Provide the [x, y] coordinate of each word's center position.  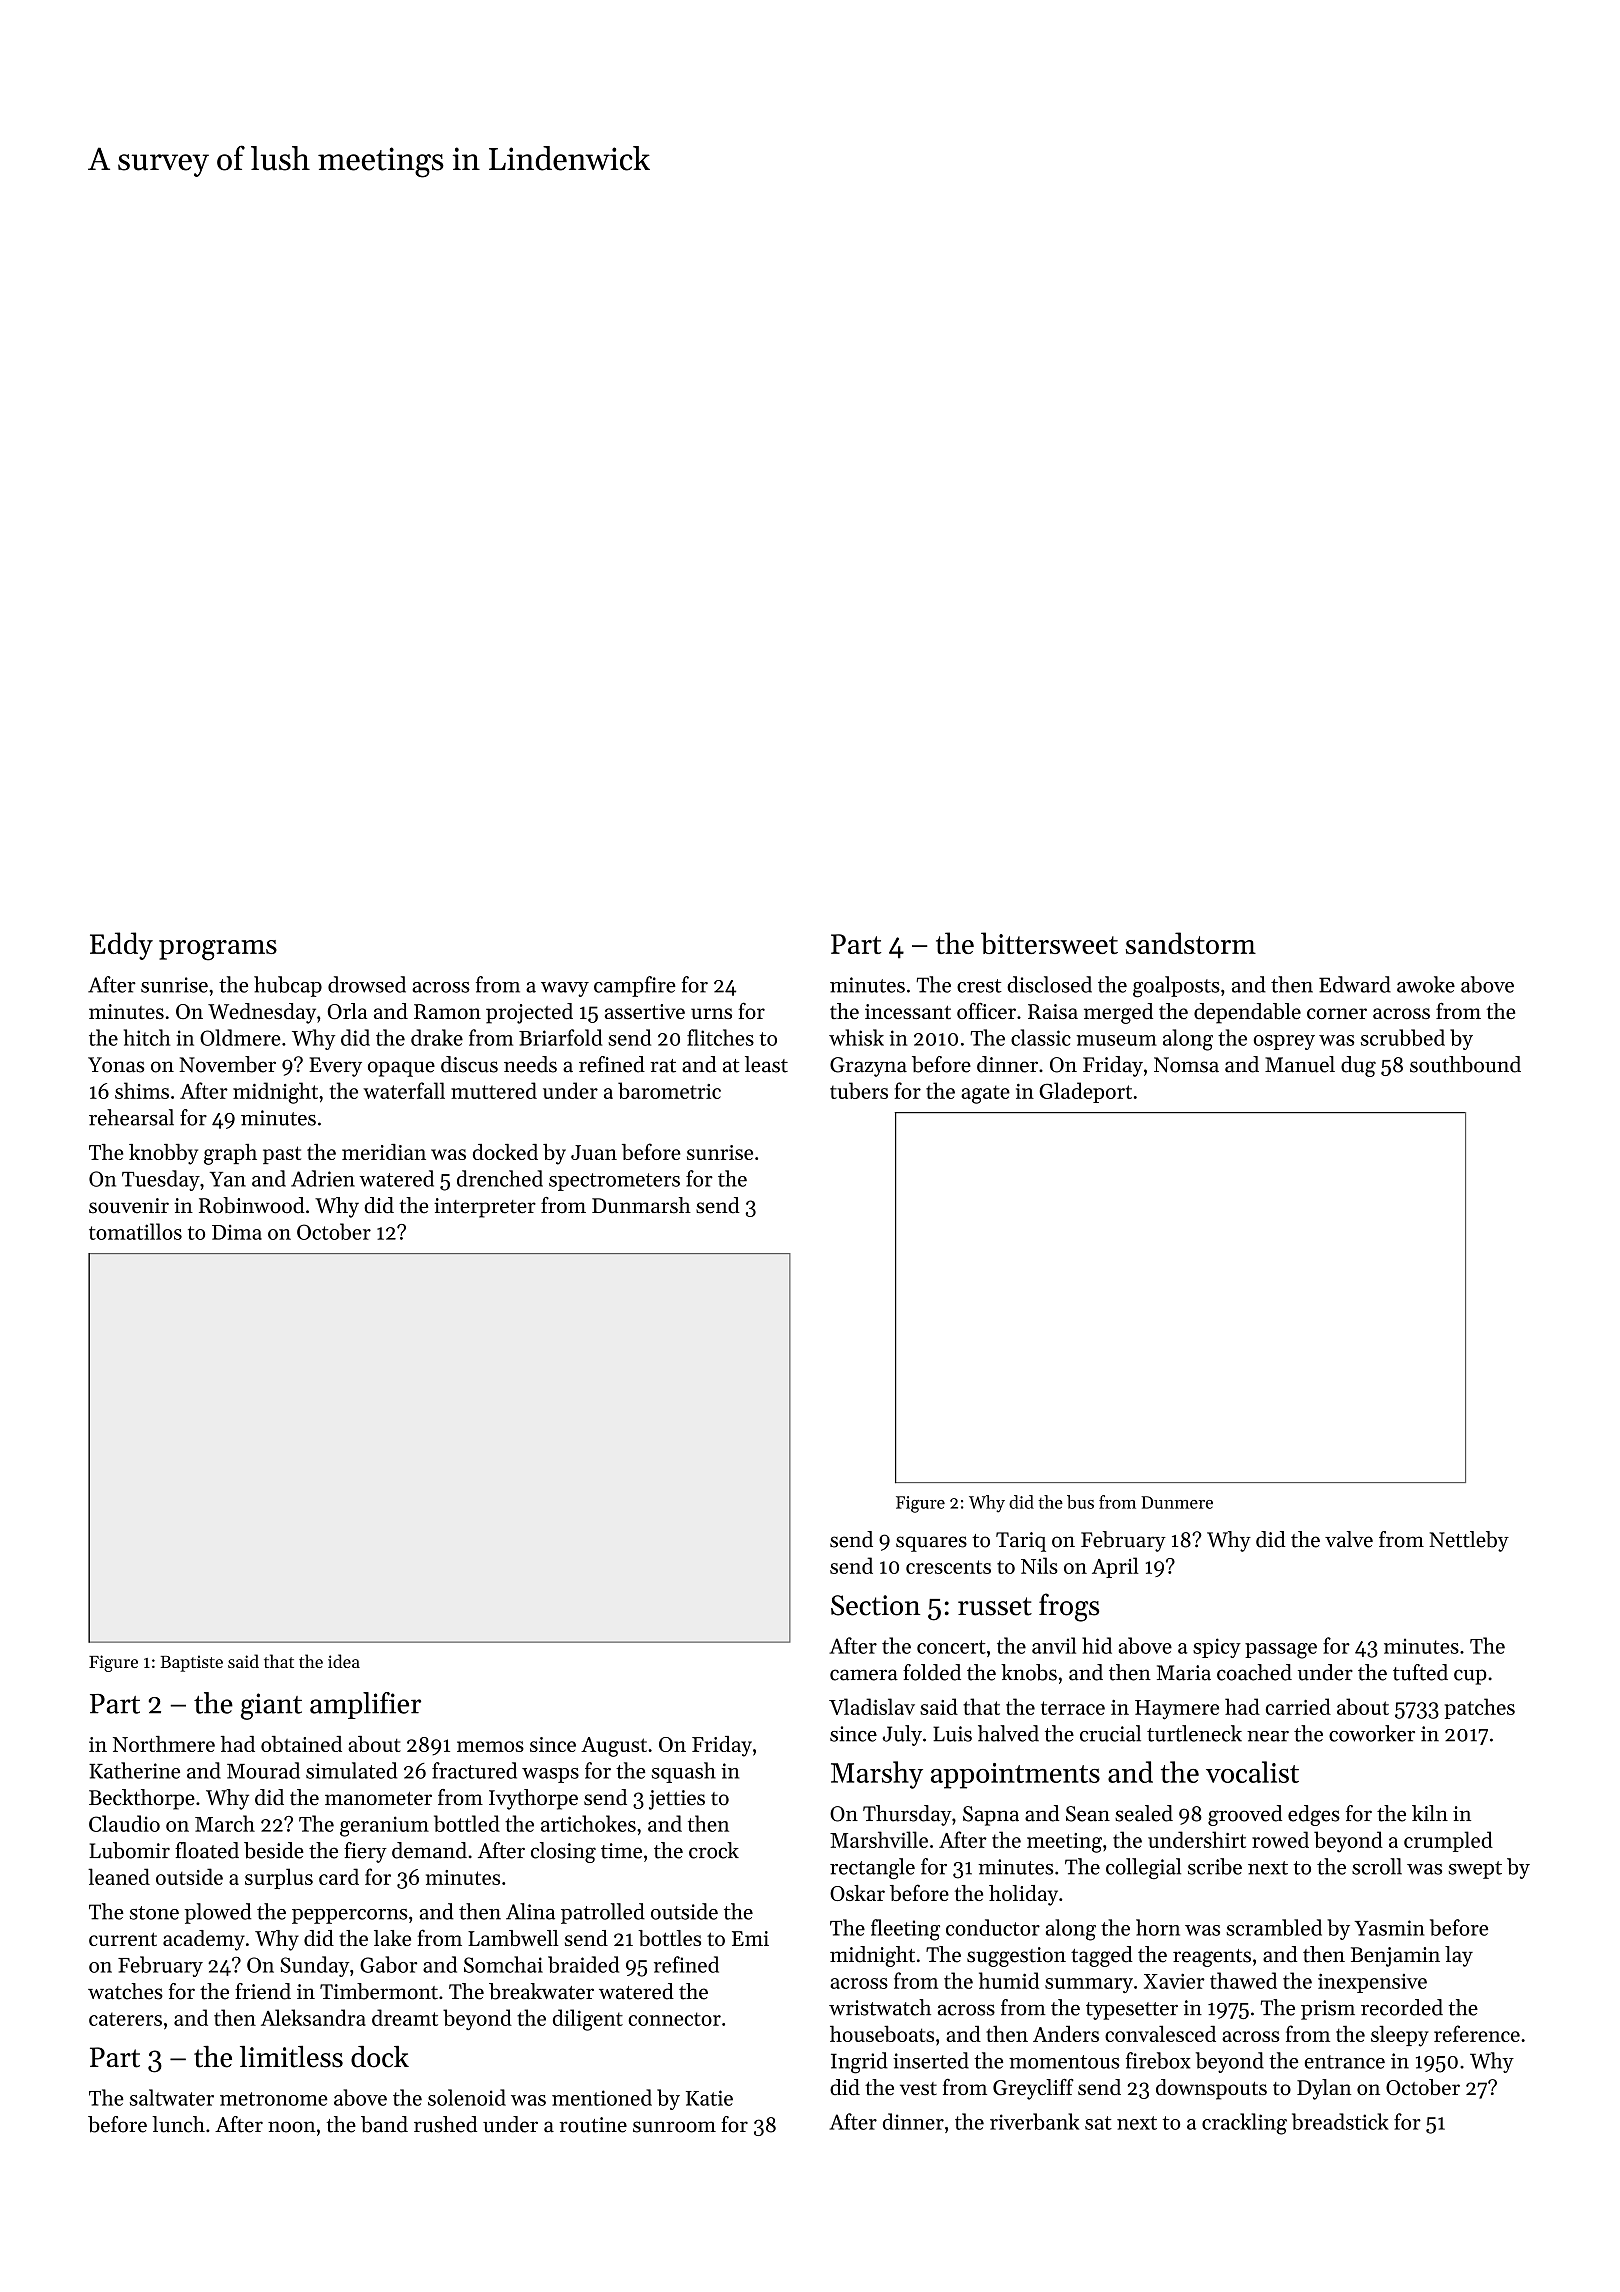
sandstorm [1191, 943]
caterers [125, 2019]
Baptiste [192, 1663]
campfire [635, 986]
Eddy [121, 946]
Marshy [877, 1775]
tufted [1420, 1672]
